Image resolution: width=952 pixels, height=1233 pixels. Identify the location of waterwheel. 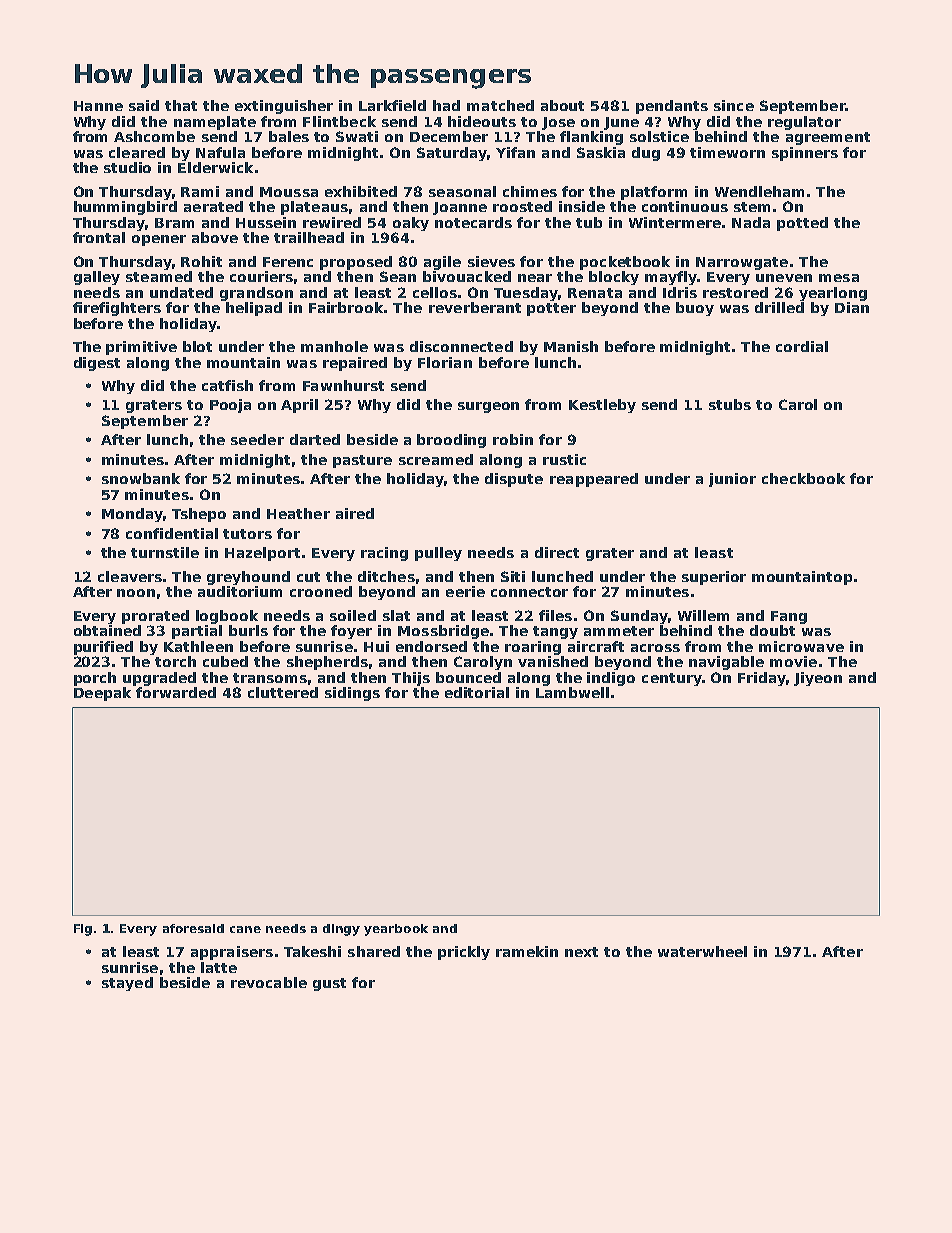
(702, 951).
